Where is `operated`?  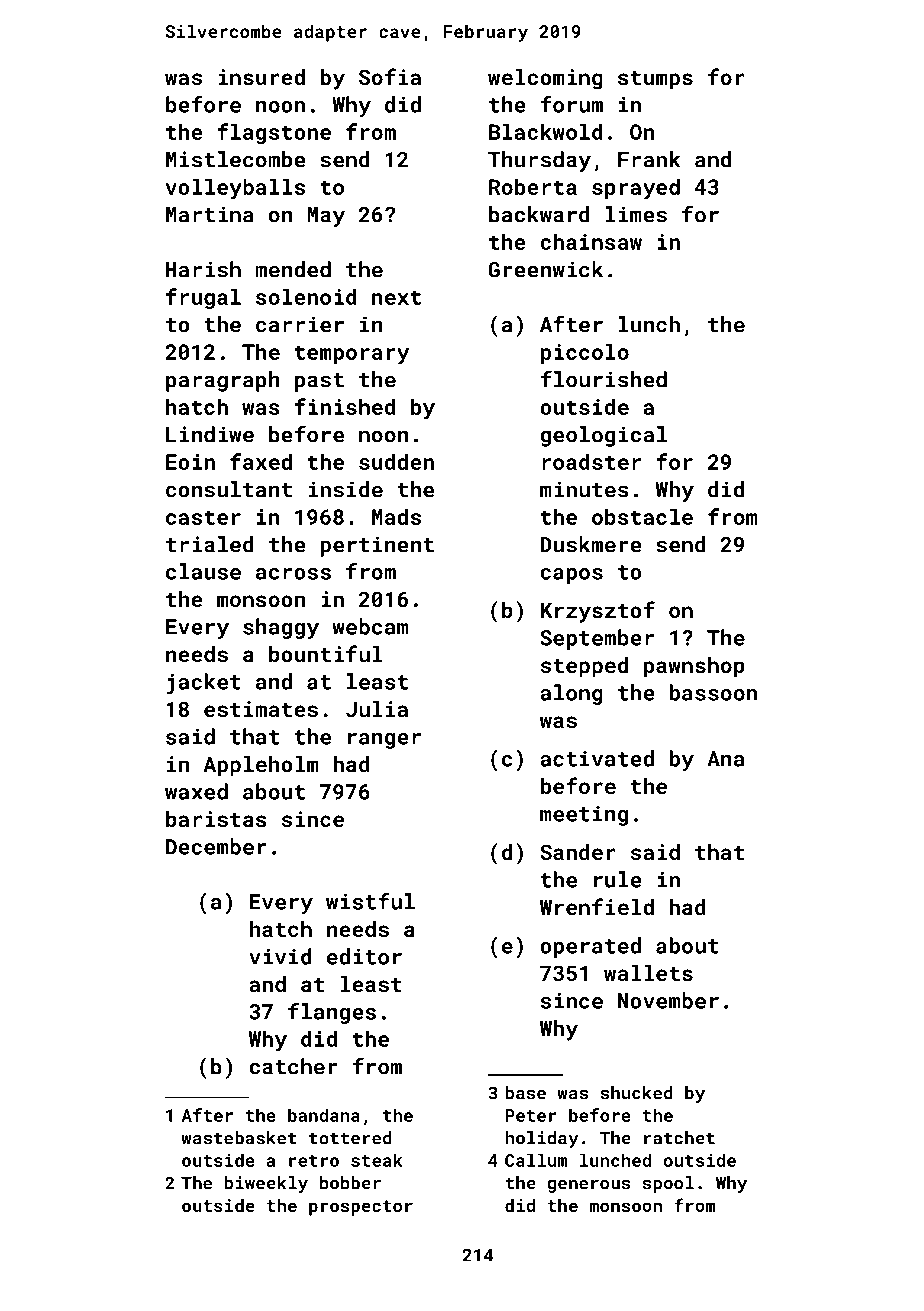 operated is located at coordinates (590, 947).
